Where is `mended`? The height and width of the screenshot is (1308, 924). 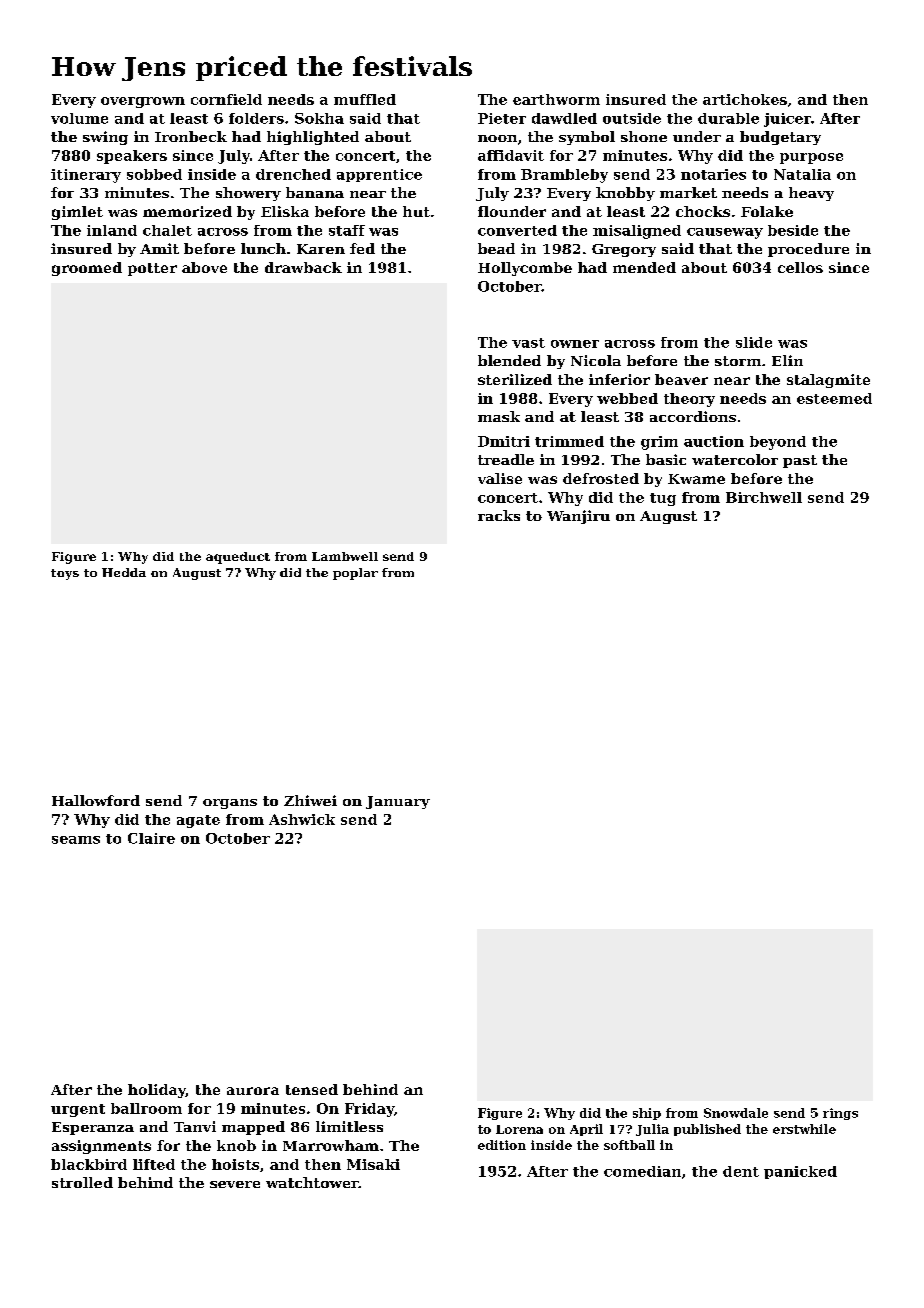 mended is located at coordinates (644, 267).
